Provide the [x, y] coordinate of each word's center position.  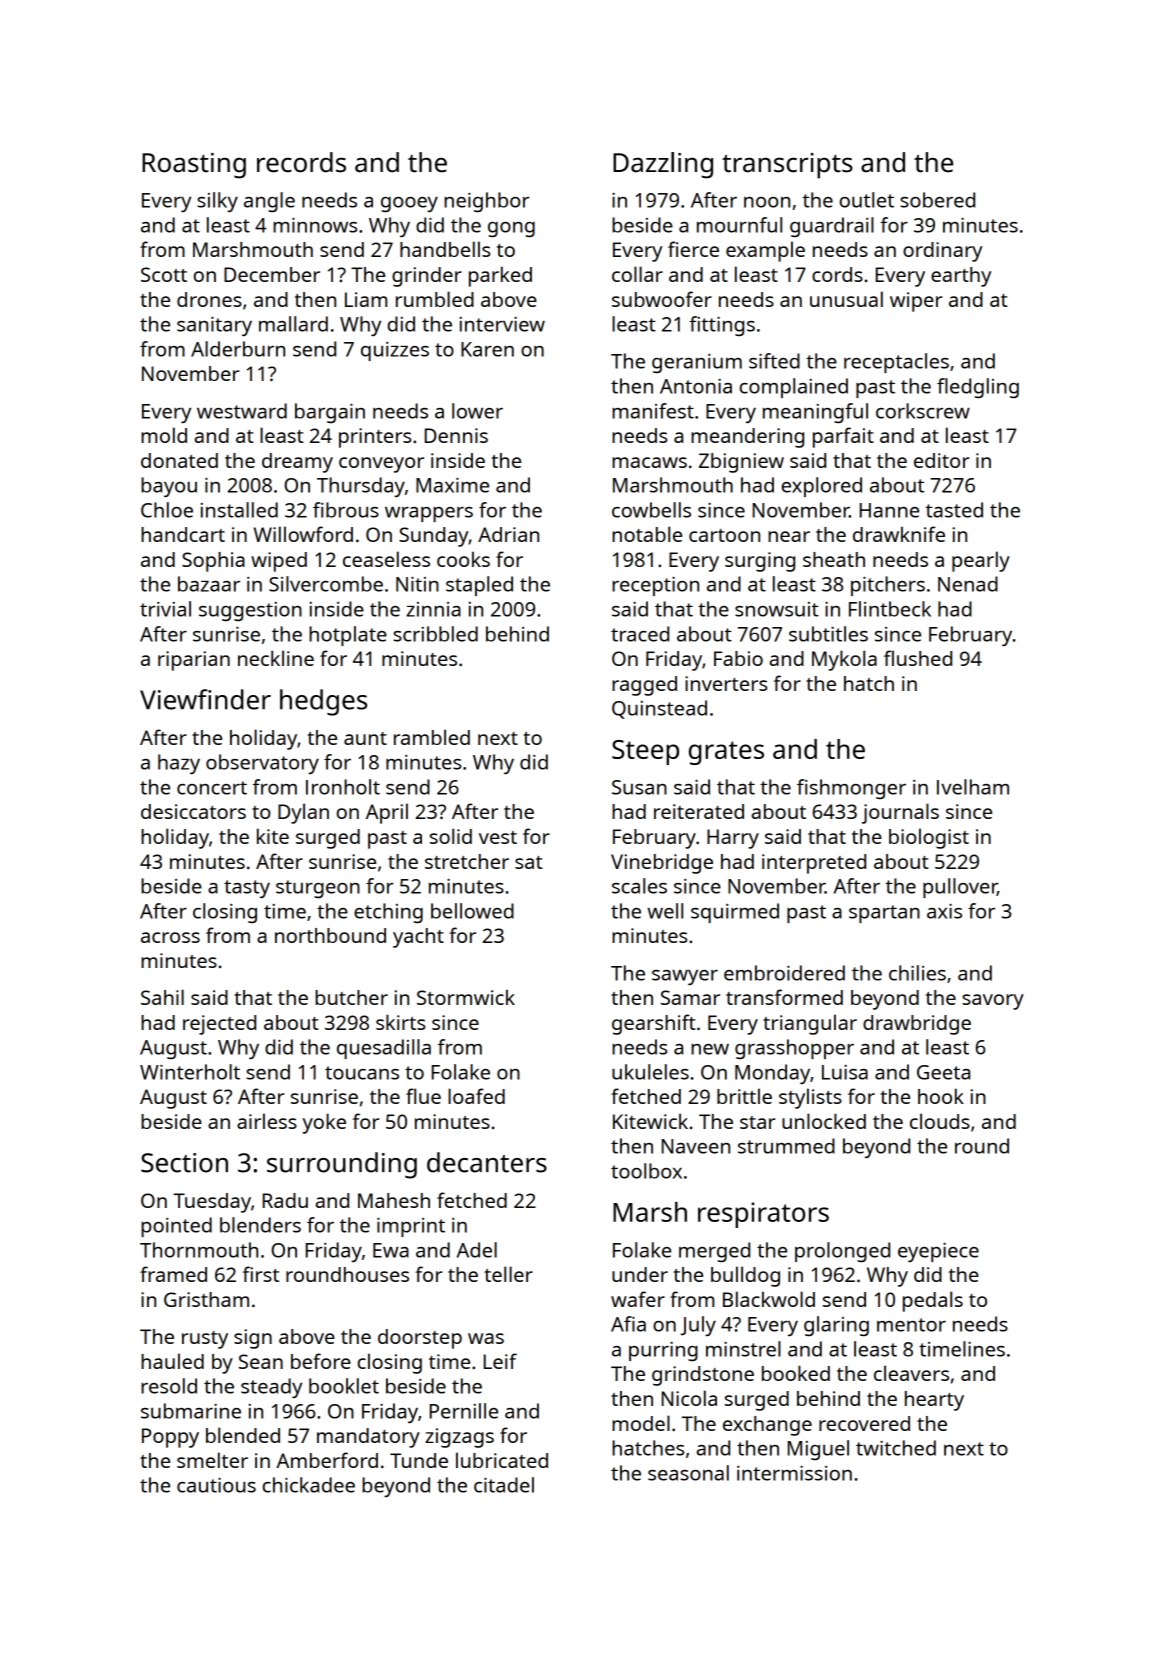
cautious [216, 1485]
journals [900, 813]
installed [239, 510]
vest [498, 837]
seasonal [688, 1473]
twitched [896, 1448]
